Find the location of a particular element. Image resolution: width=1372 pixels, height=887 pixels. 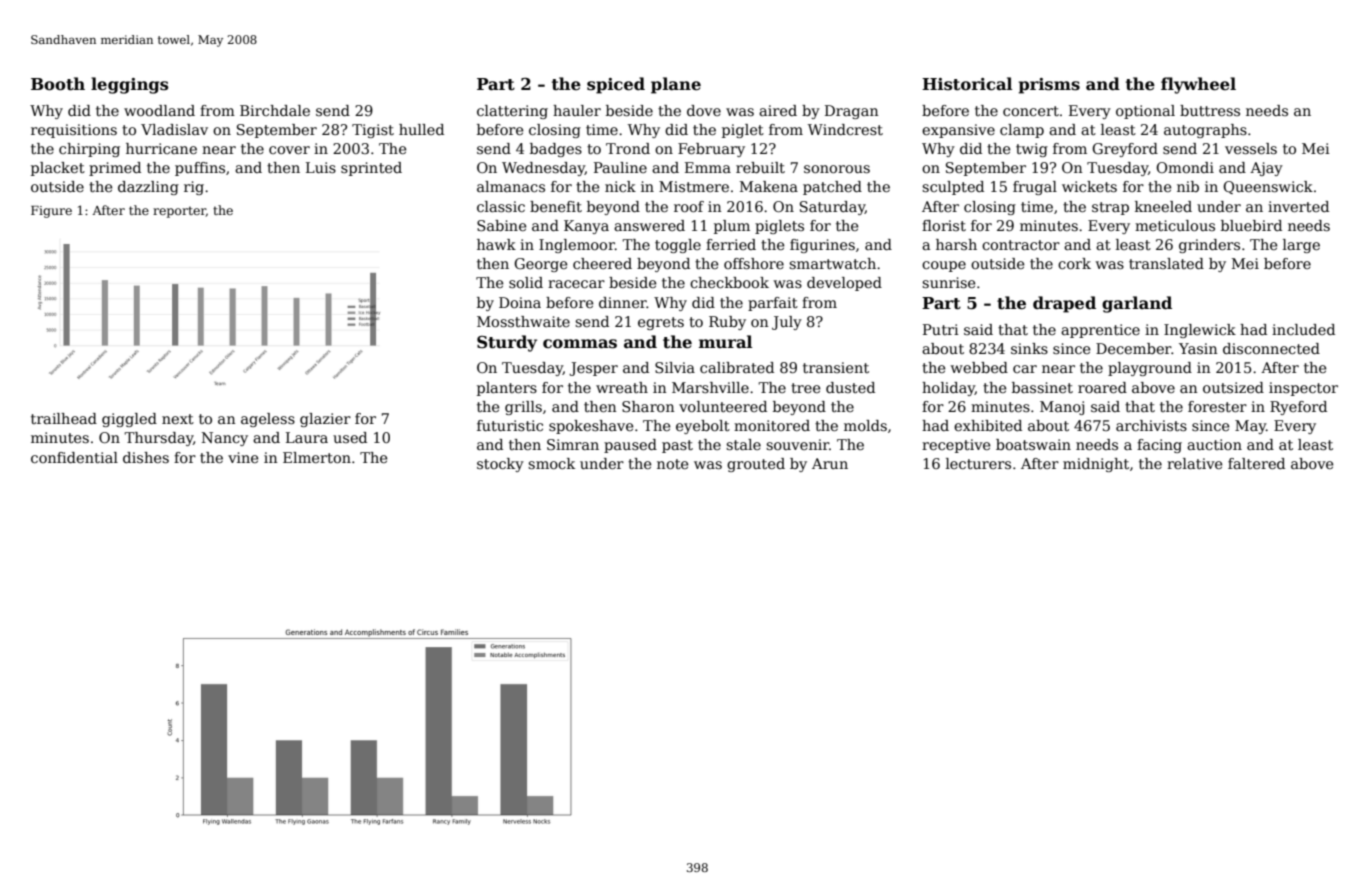

Ajay is located at coordinates (1266, 169).
